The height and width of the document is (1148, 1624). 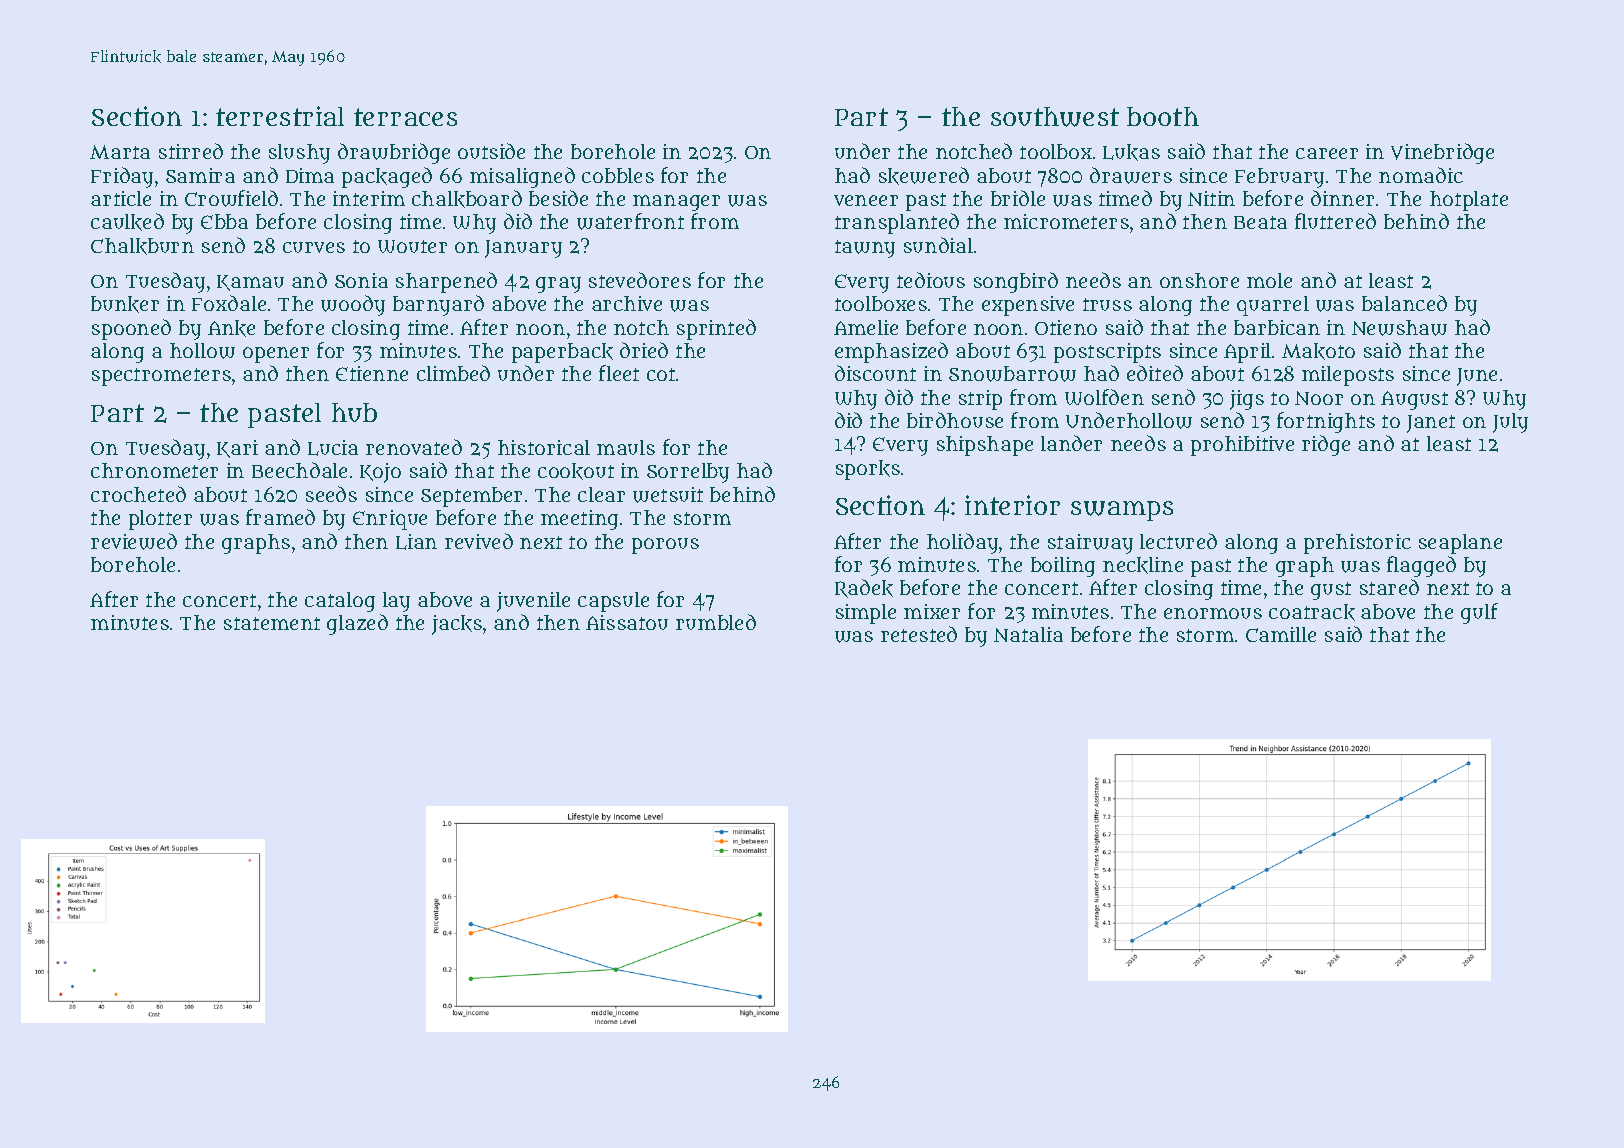 What do you see at coordinates (626, 447) in the document?
I see `mauls` at bounding box center [626, 447].
